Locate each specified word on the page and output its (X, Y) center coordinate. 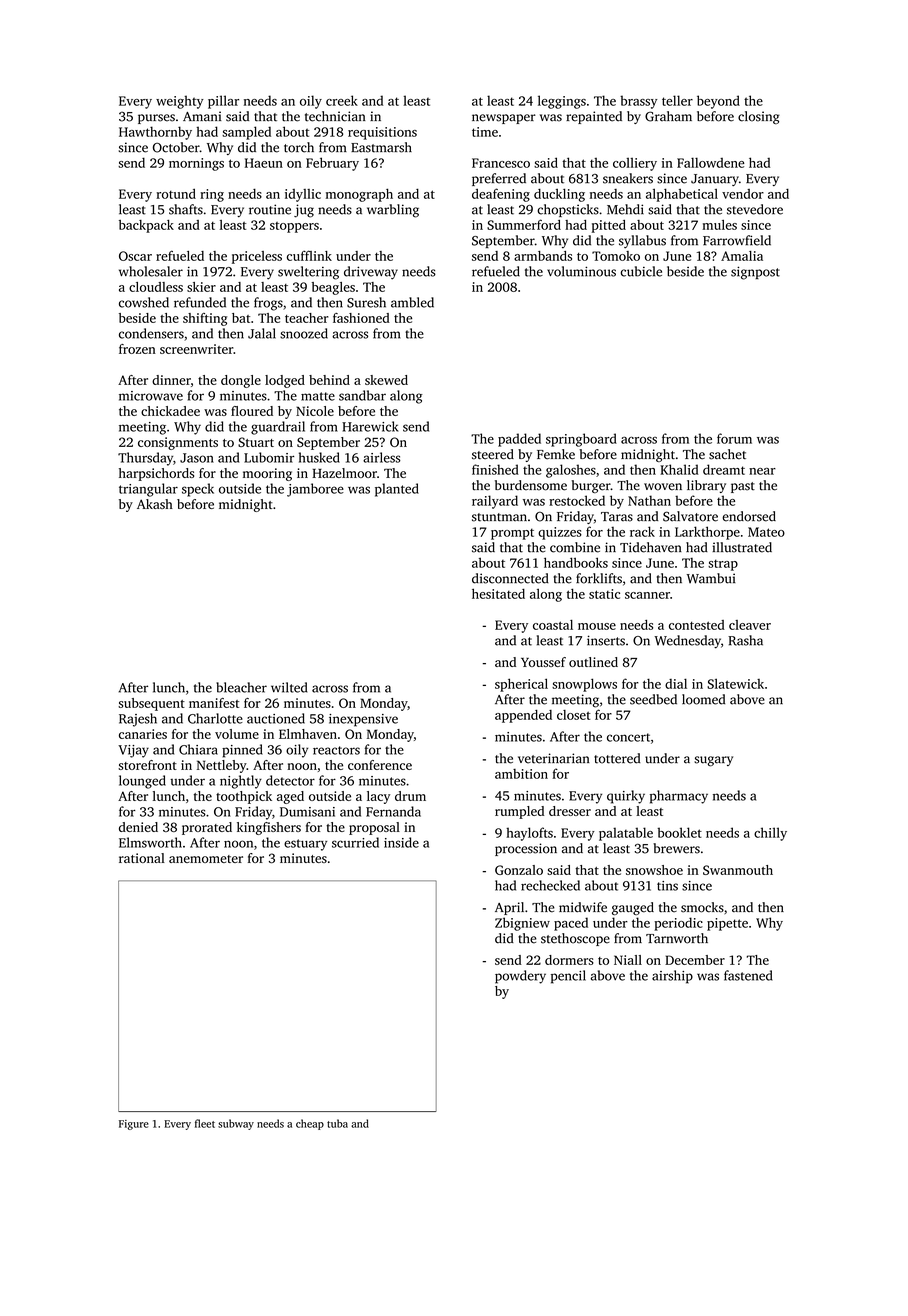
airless (382, 457)
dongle (241, 381)
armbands (543, 256)
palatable (626, 834)
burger (591, 486)
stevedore (755, 209)
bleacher (241, 687)
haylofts (529, 834)
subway (236, 1124)
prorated (207, 828)
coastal (553, 625)
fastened (748, 975)
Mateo (766, 532)
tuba (337, 1123)
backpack (146, 226)
